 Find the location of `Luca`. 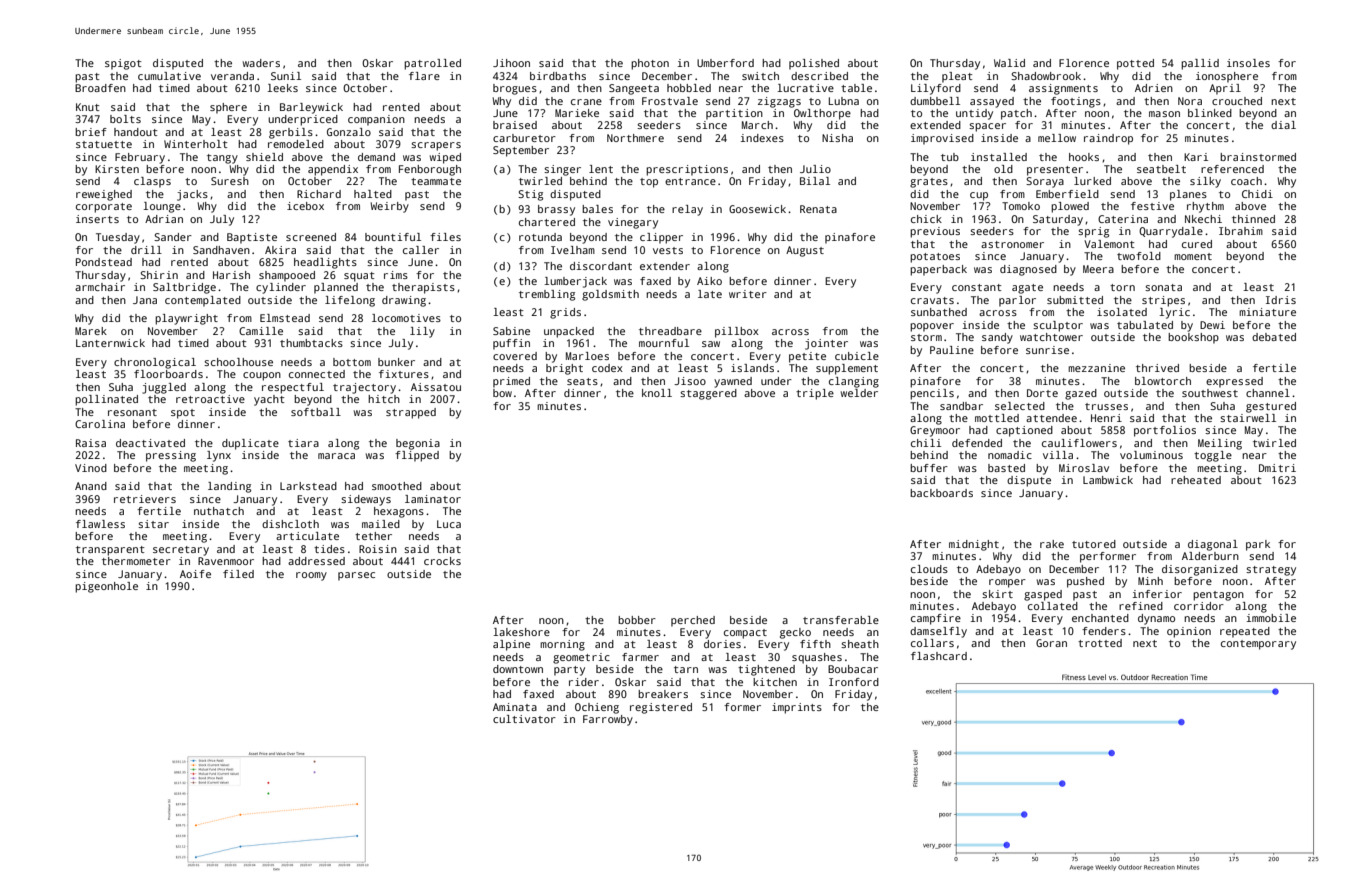

Luca is located at coordinates (449, 524).
